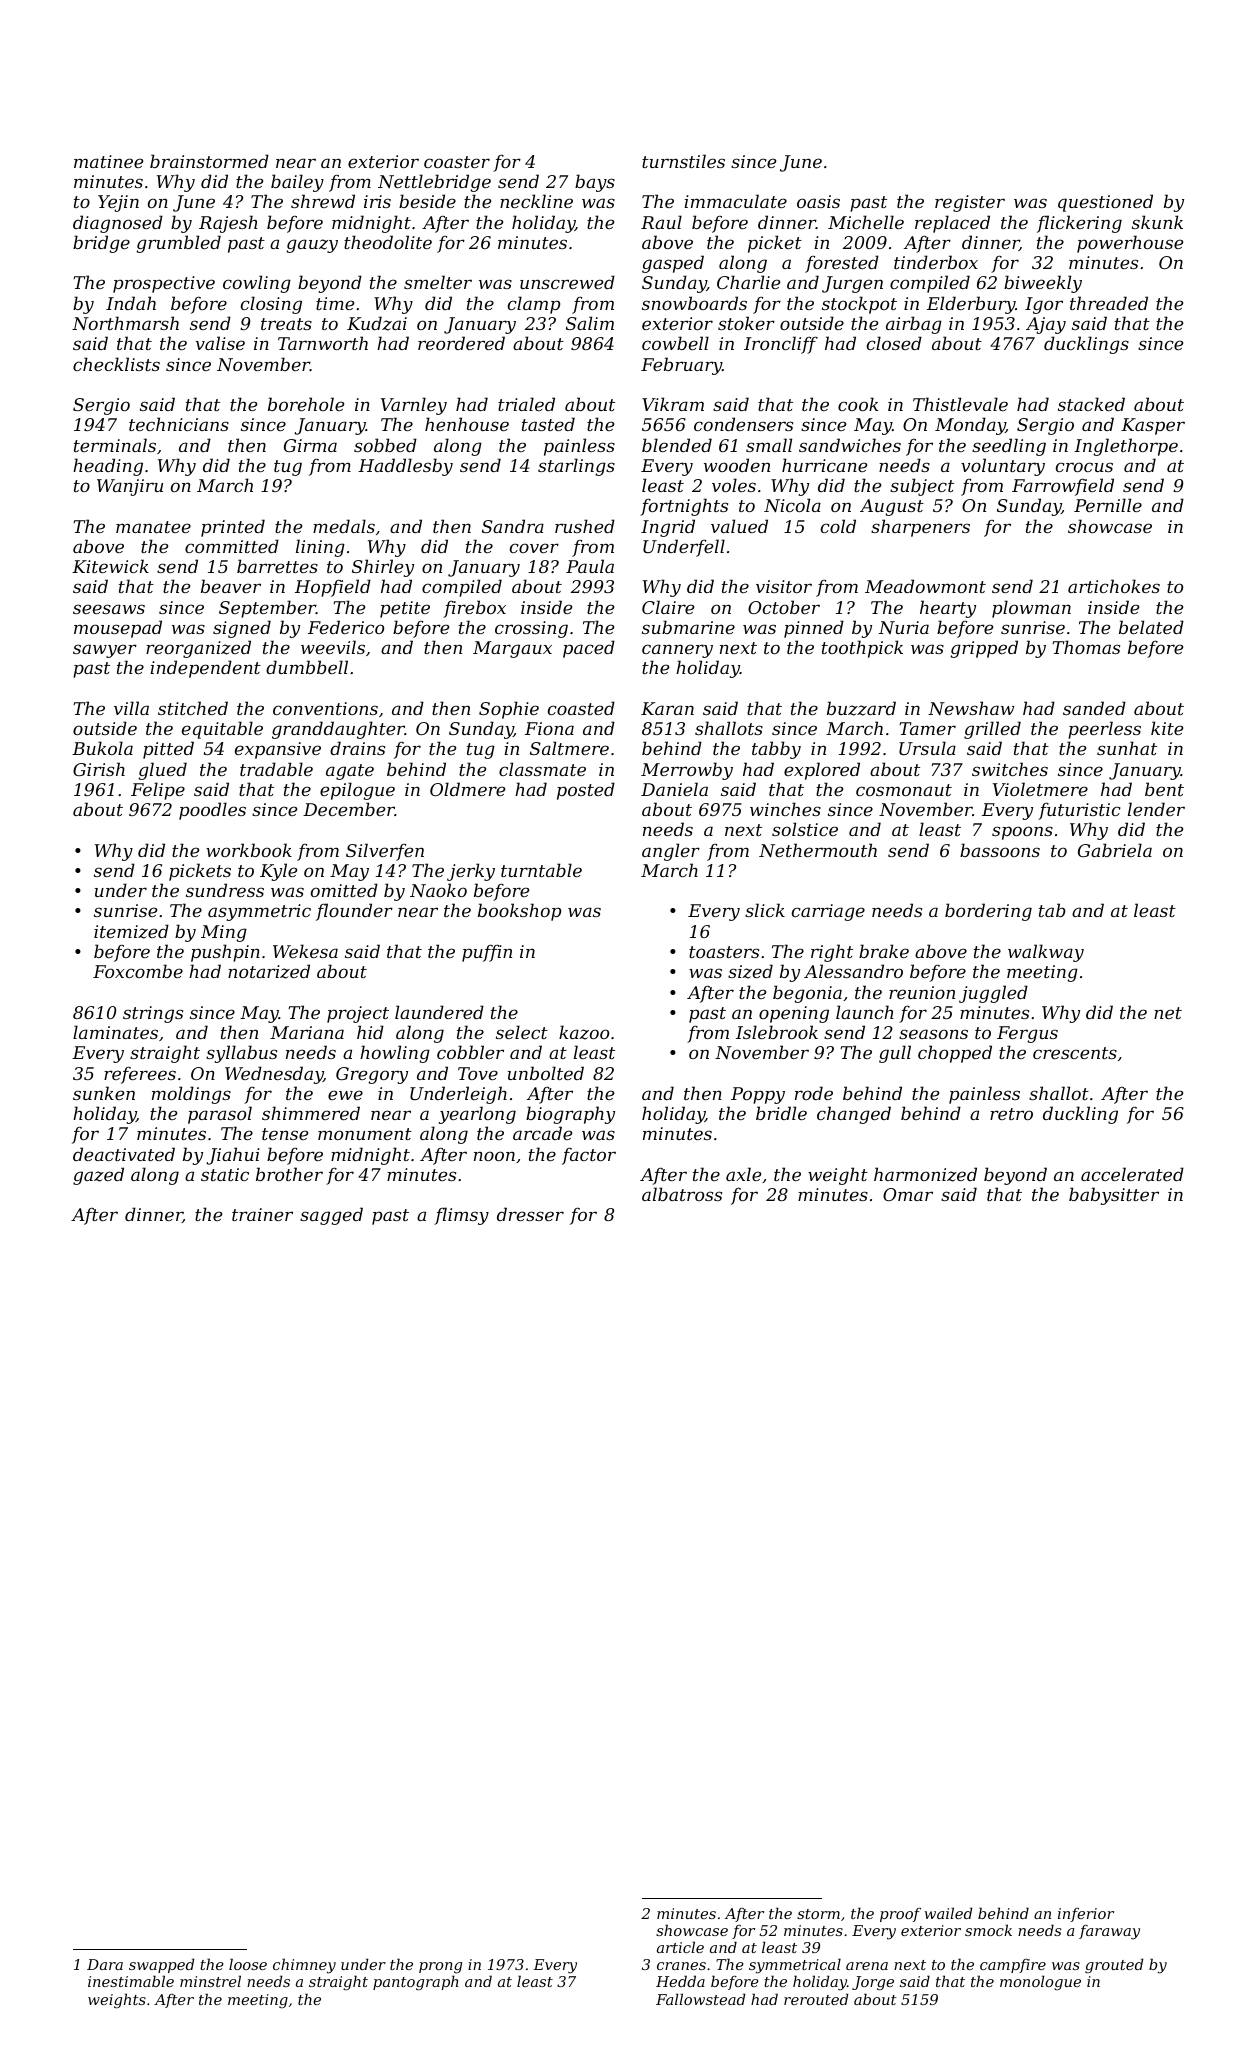 This image has height=2071, width=1257. Describe the element at coordinates (98, 1176) in the image. I see `gazed` at that location.
